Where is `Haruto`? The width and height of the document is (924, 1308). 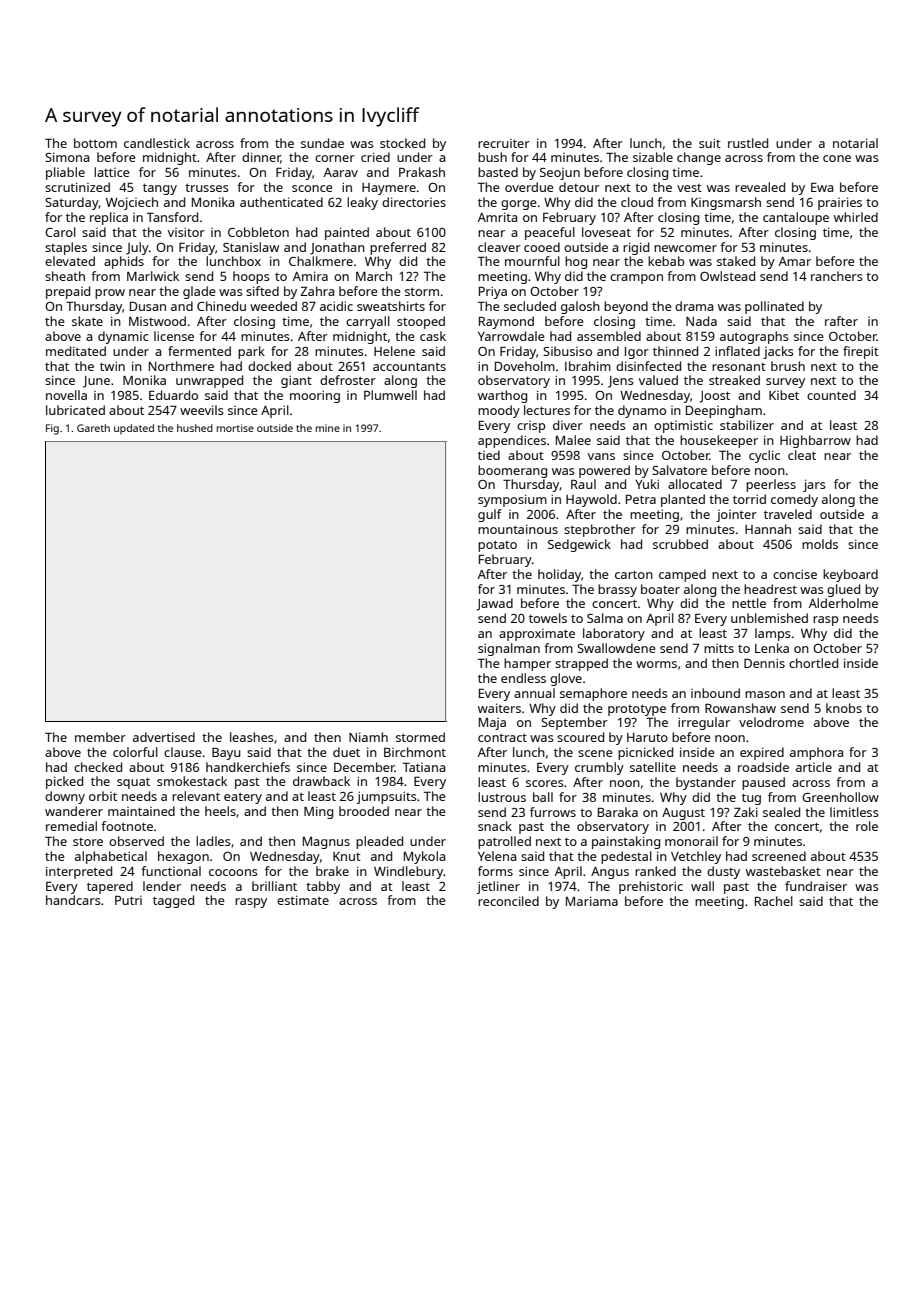
Haruto is located at coordinates (647, 737).
